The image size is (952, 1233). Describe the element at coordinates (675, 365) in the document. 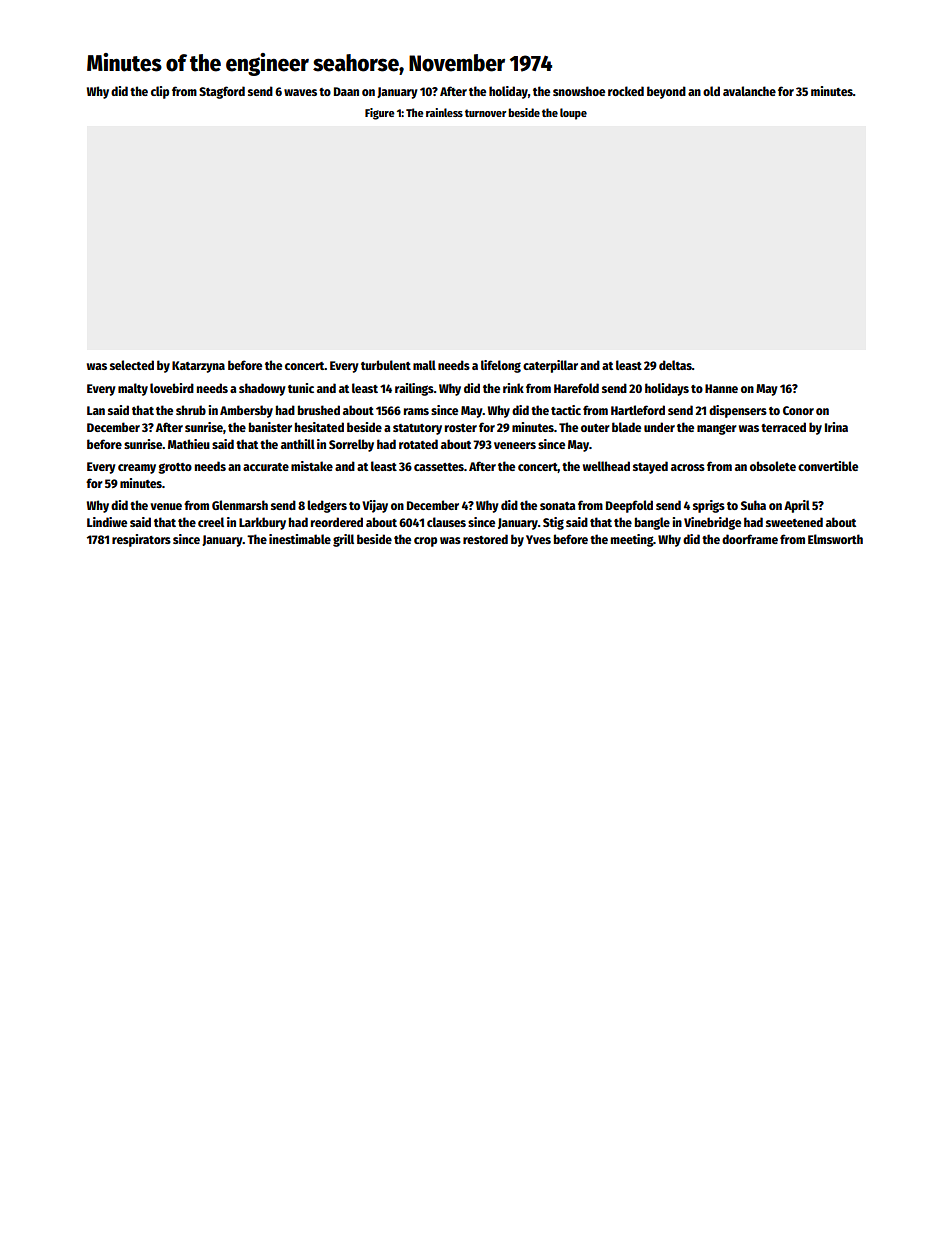

I see `deltas` at that location.
